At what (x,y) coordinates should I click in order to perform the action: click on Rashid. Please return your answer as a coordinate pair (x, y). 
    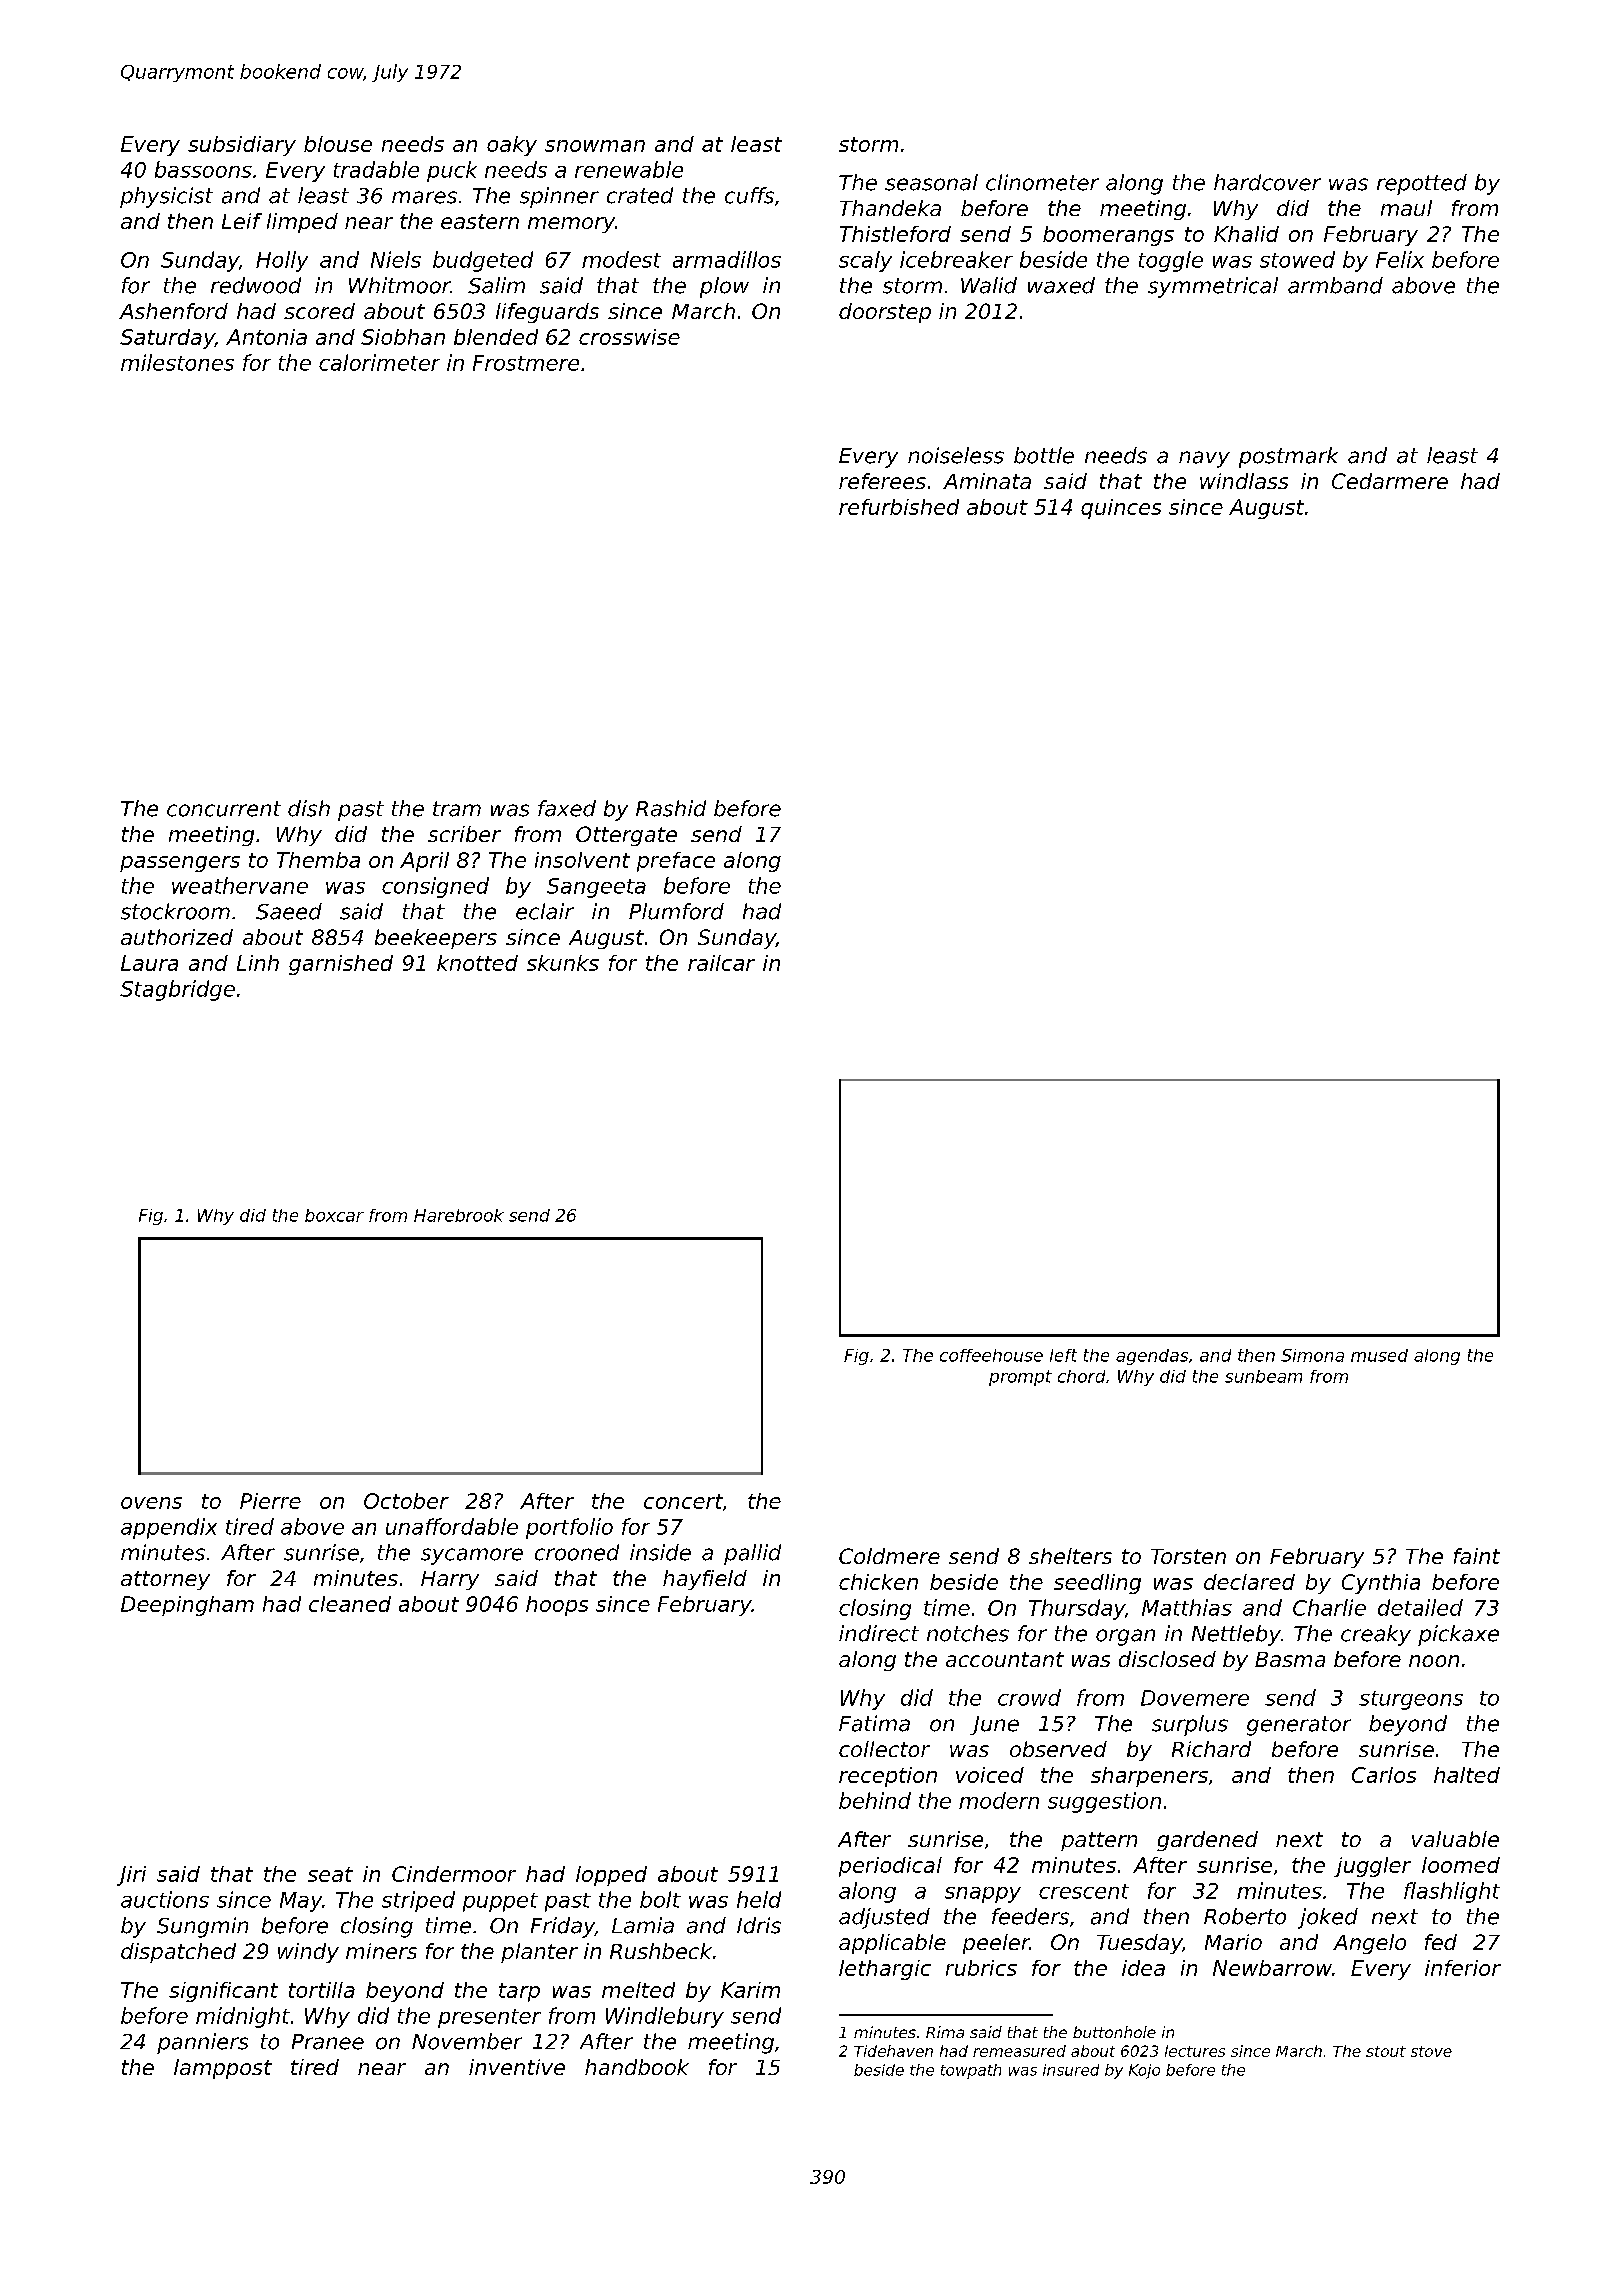
    Looking at the image, I should click on (671, 808).
